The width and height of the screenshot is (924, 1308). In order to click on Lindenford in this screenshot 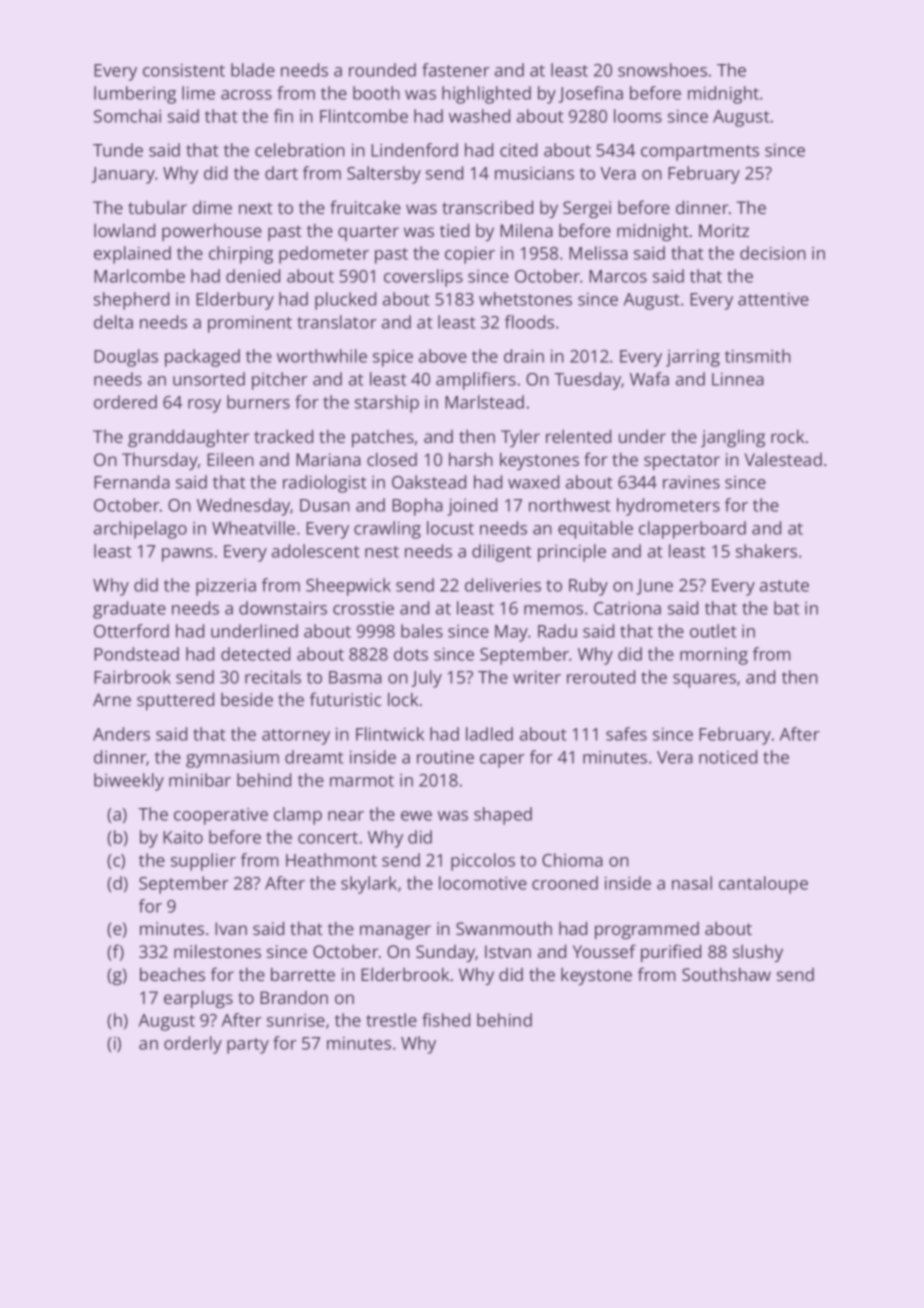, I will do `click(414, 150)`.
